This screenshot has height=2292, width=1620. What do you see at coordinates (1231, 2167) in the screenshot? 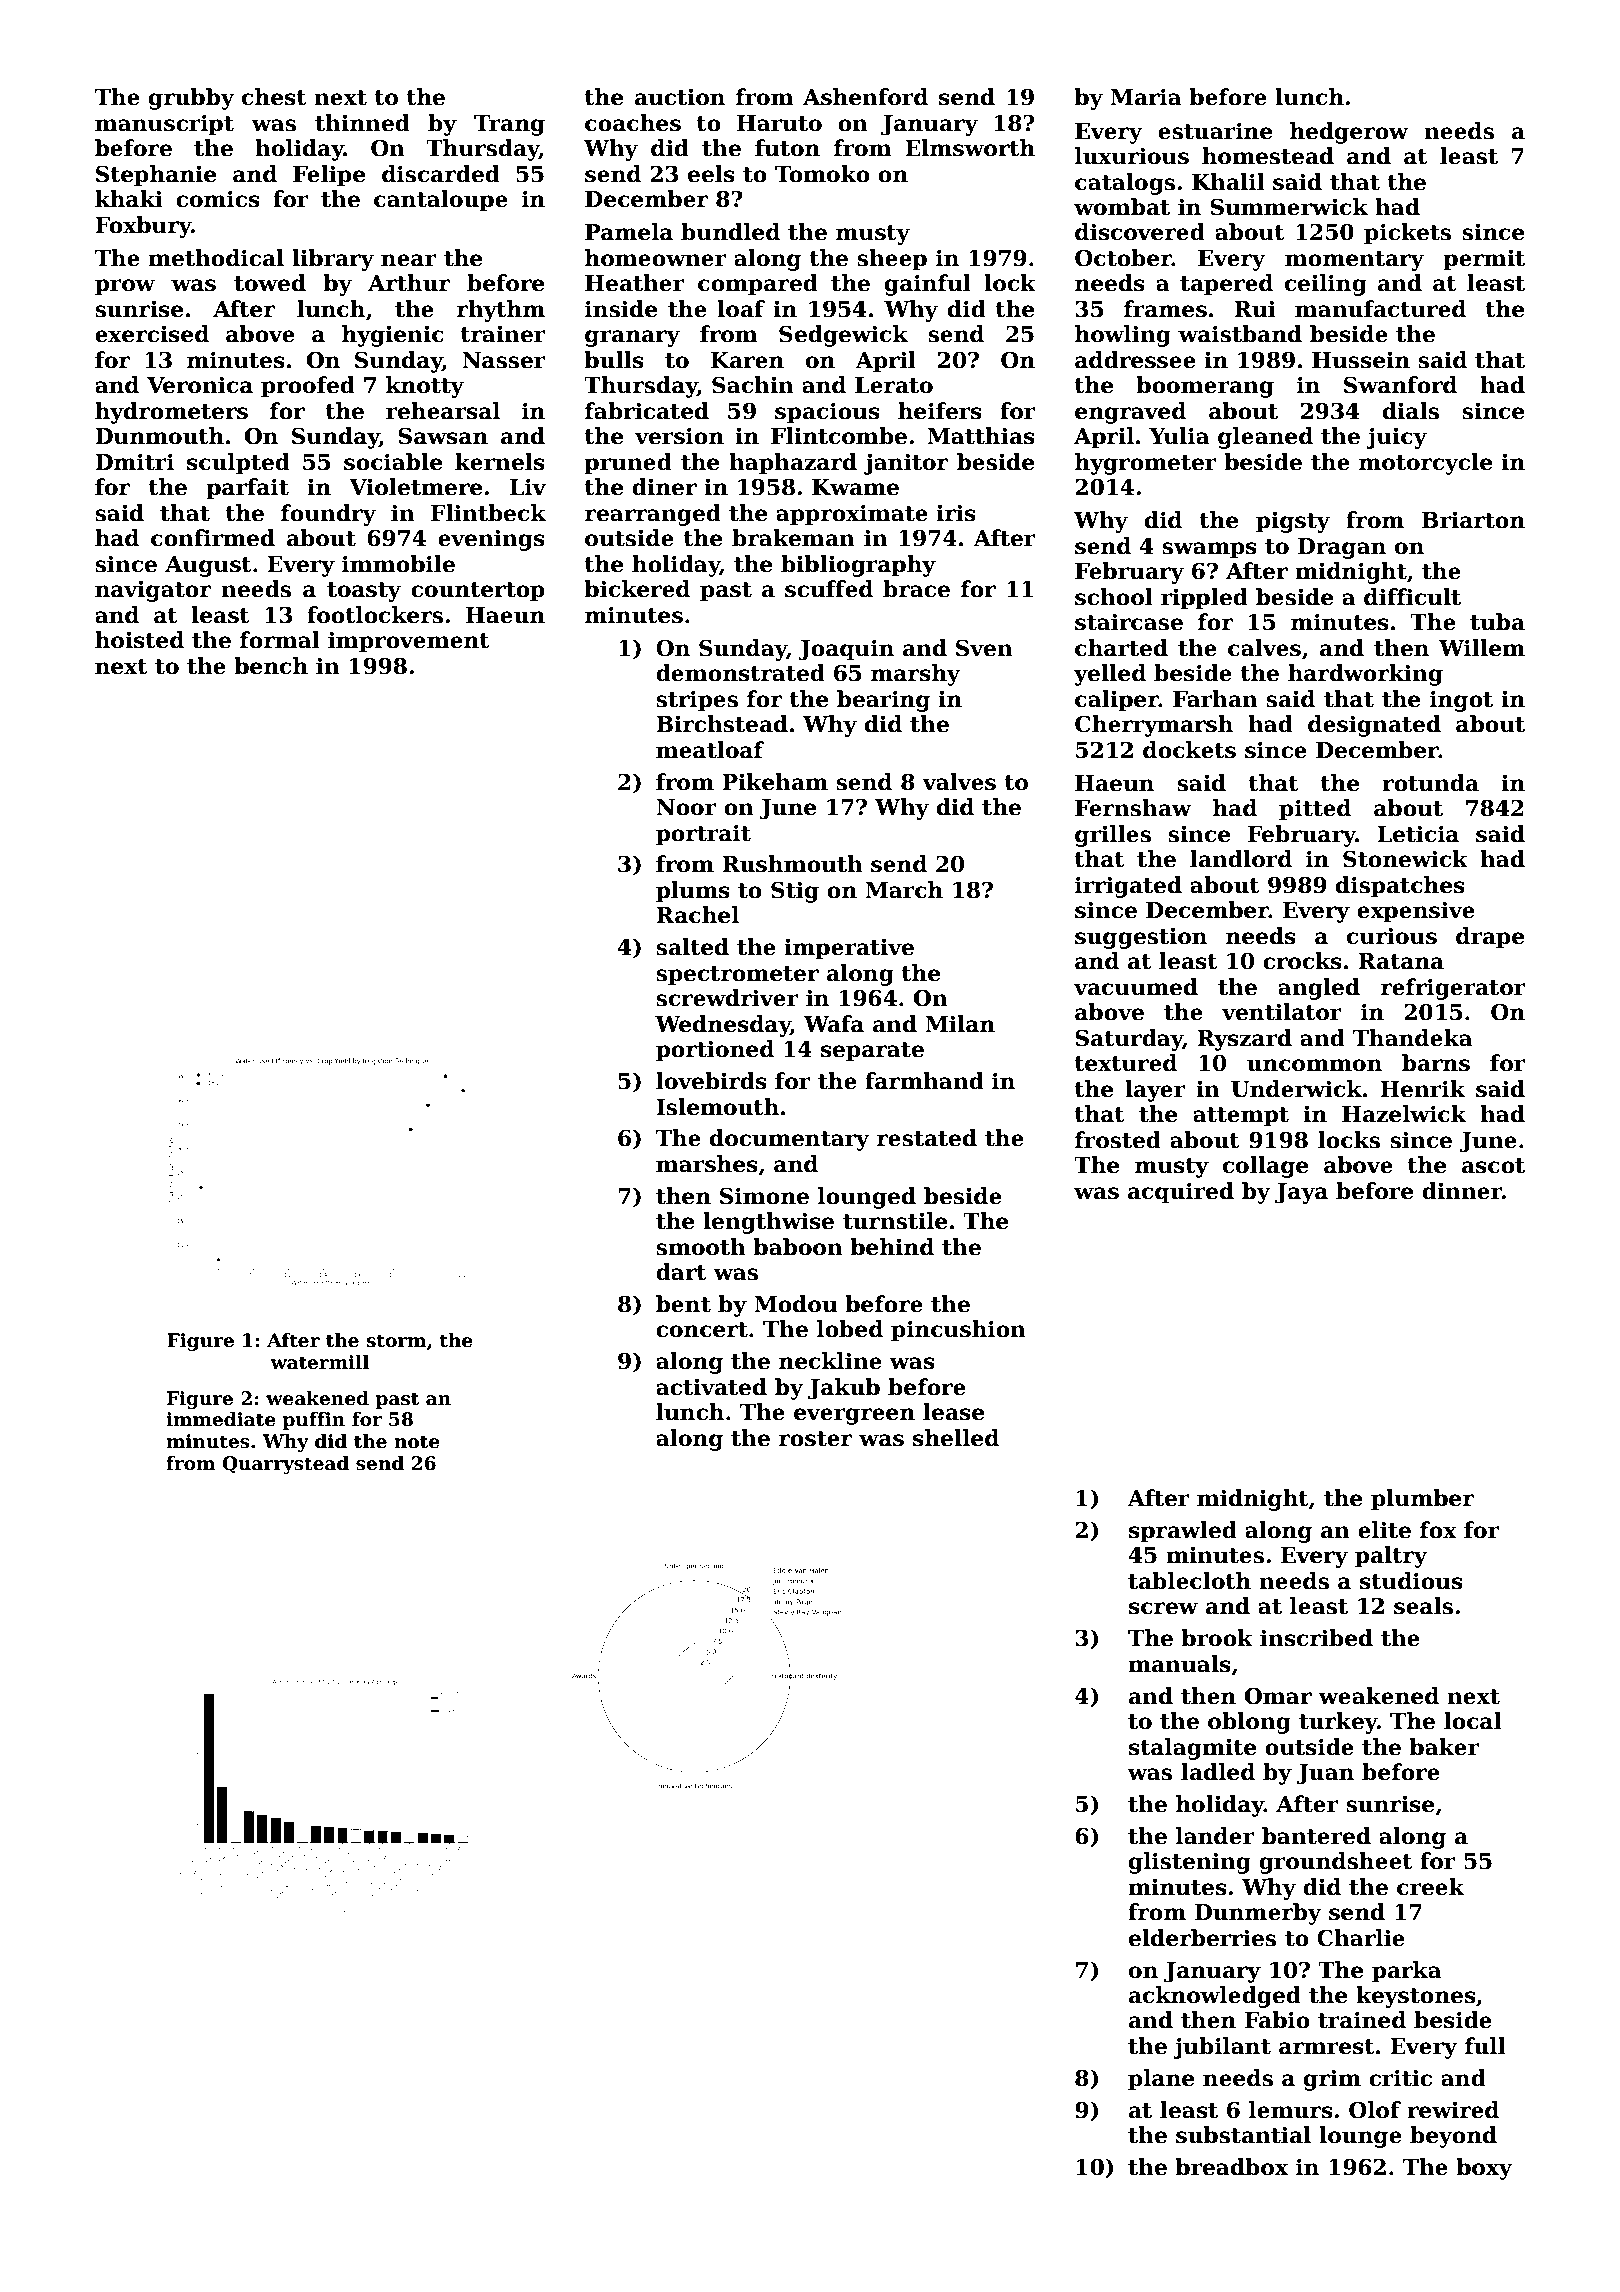
I see `breadbox` at bounding box center [1231, 2167].
